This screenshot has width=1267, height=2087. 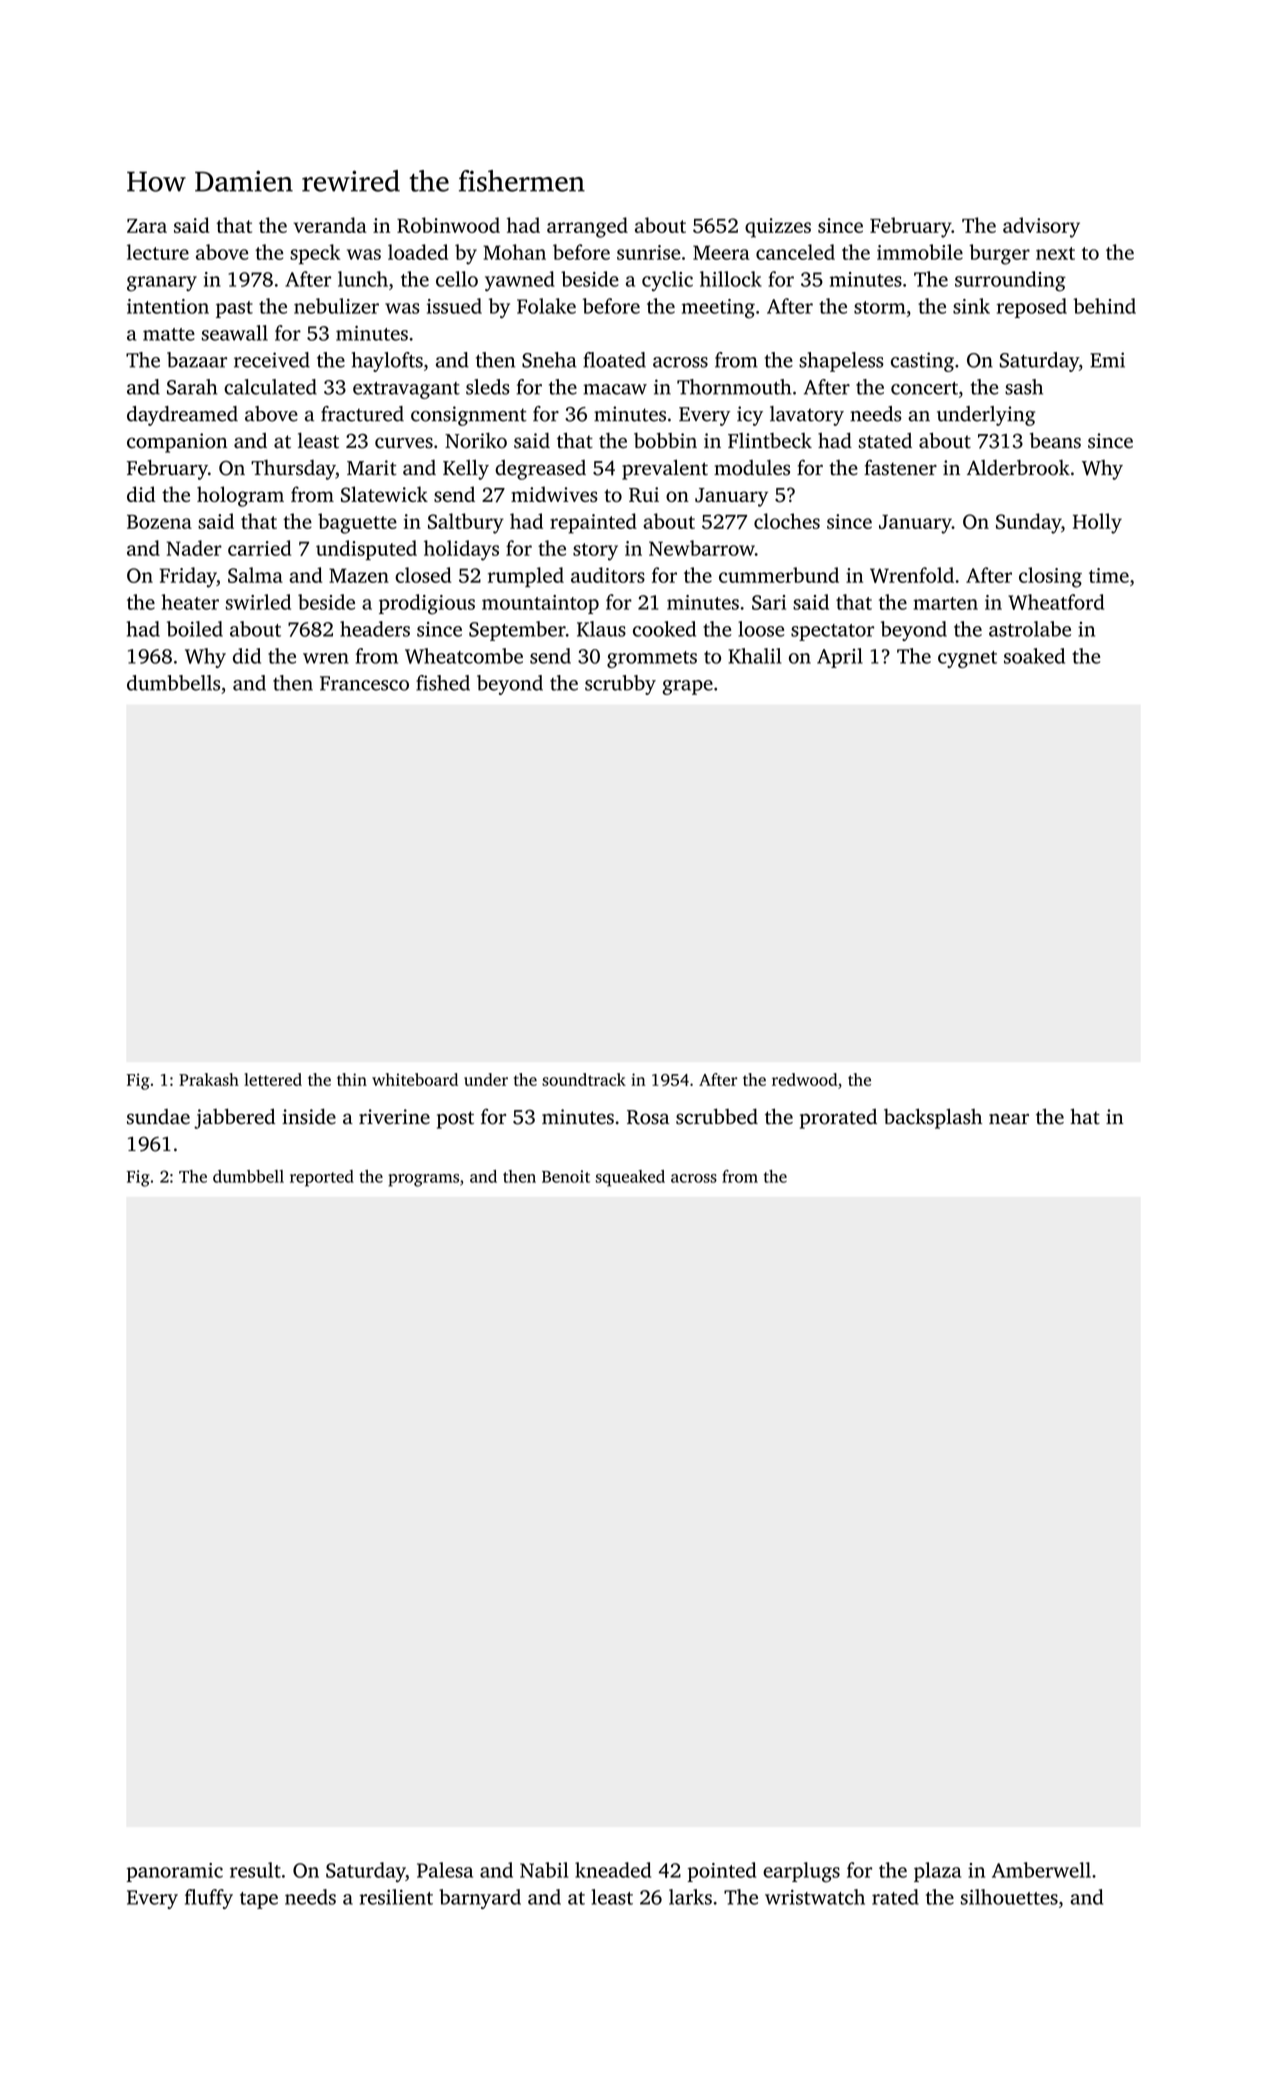 I want to click on soaked, so click(x=1034, y=656).
